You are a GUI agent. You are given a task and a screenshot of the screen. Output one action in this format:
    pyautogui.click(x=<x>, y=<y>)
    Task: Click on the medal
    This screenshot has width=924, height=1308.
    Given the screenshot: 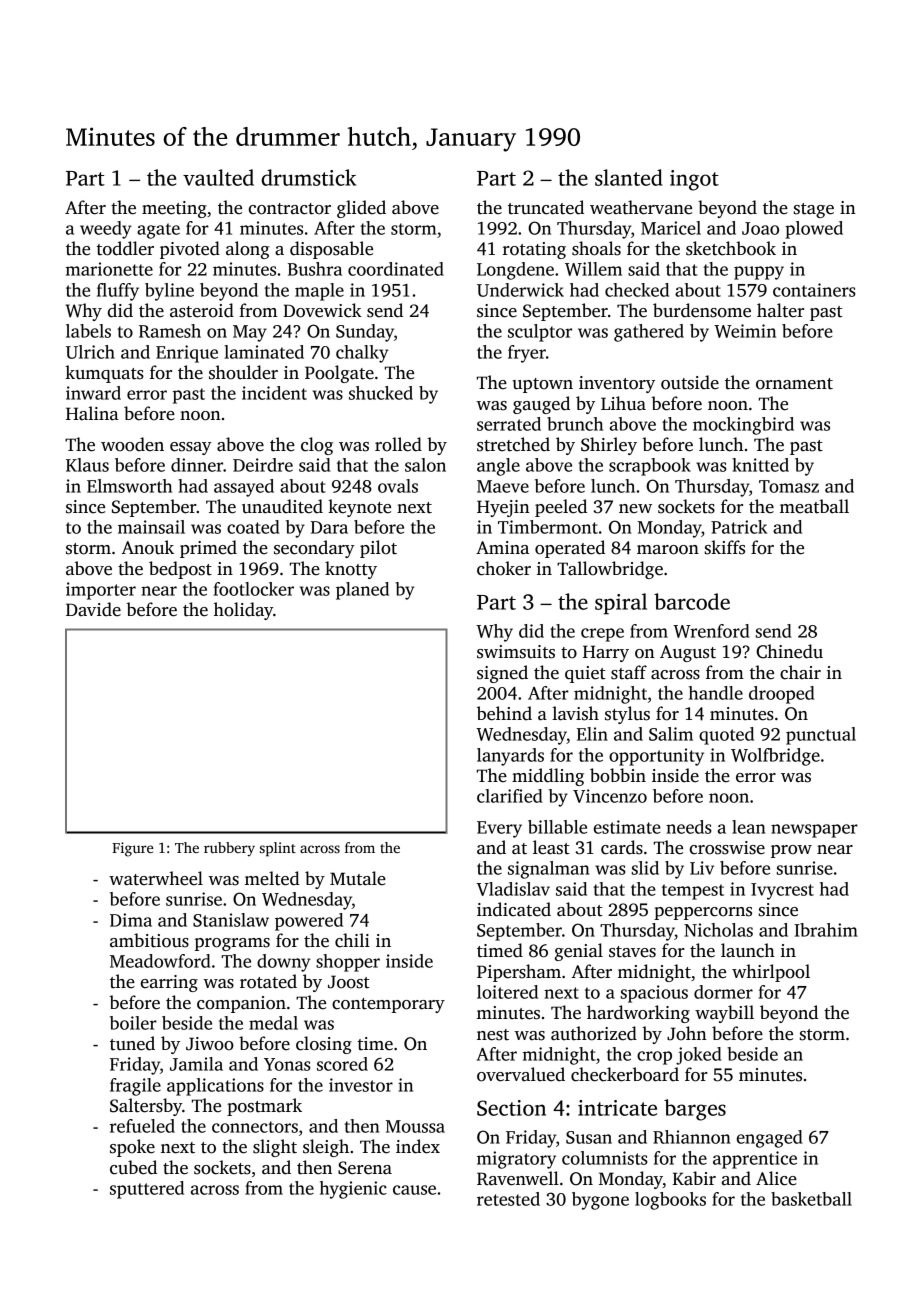 What is the action you would take?
    pyautogui.click(x=273, y=1023)
